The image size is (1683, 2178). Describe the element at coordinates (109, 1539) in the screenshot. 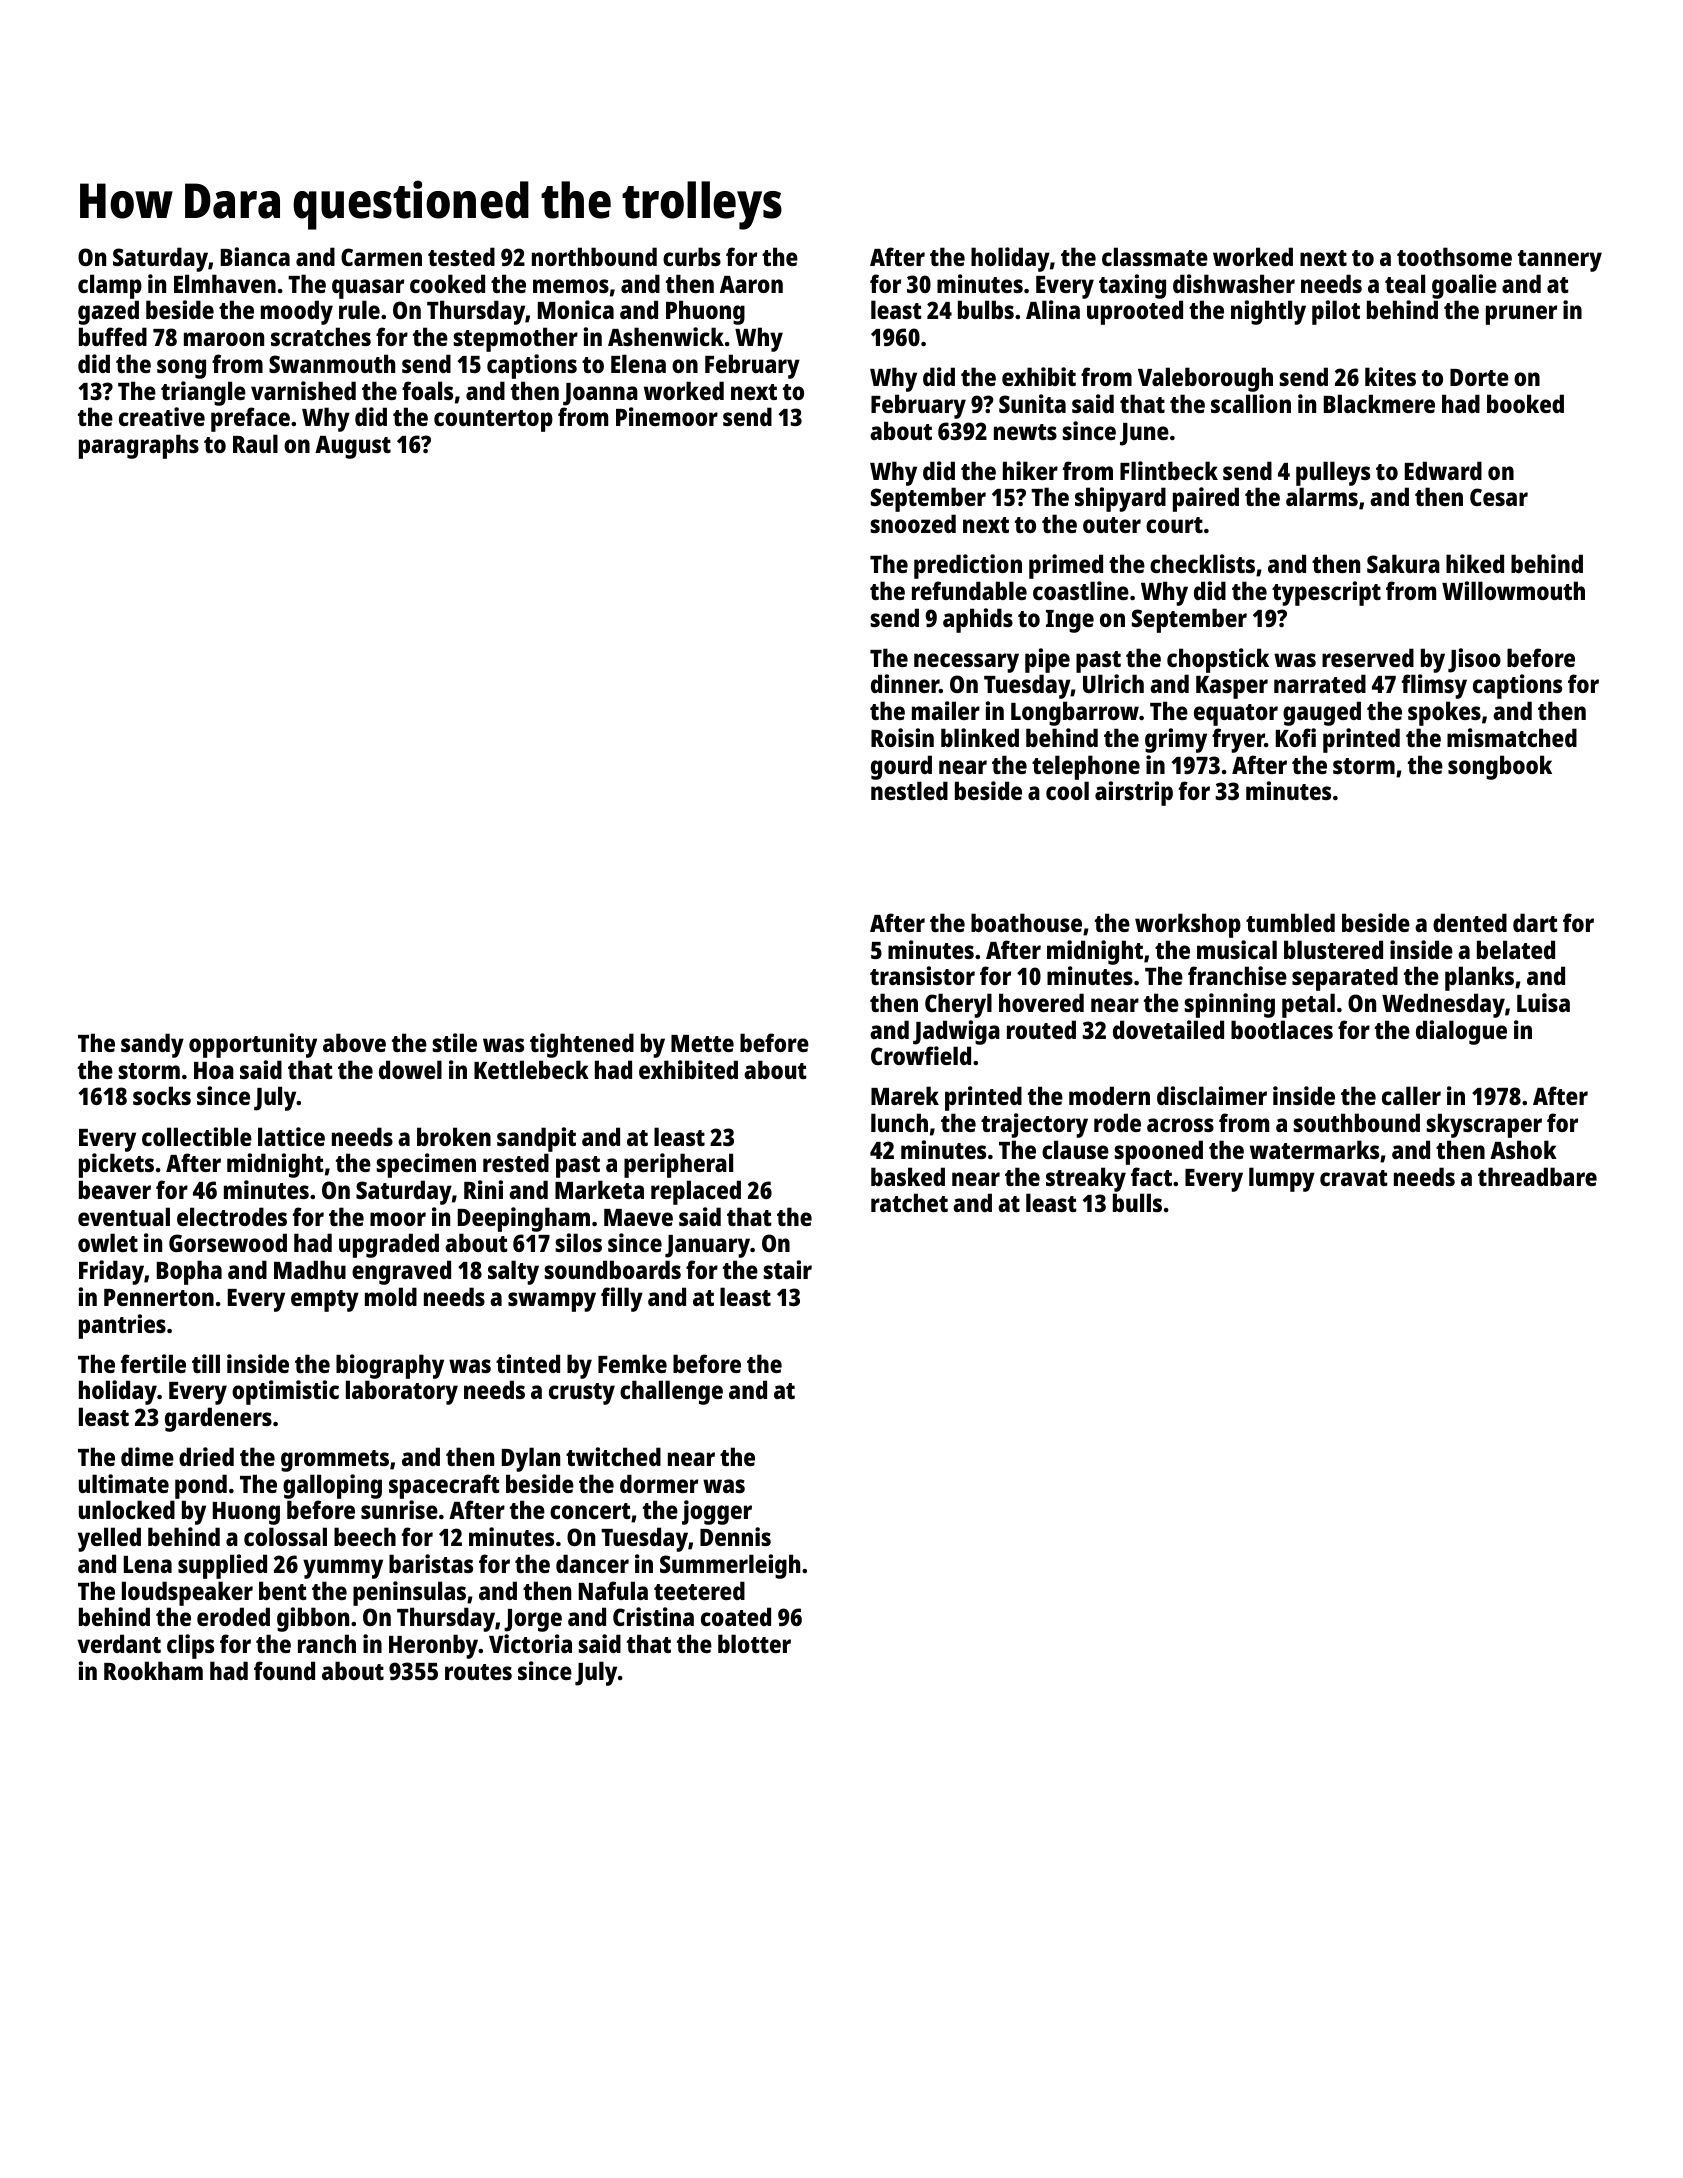

I see `yelled` at that location.
